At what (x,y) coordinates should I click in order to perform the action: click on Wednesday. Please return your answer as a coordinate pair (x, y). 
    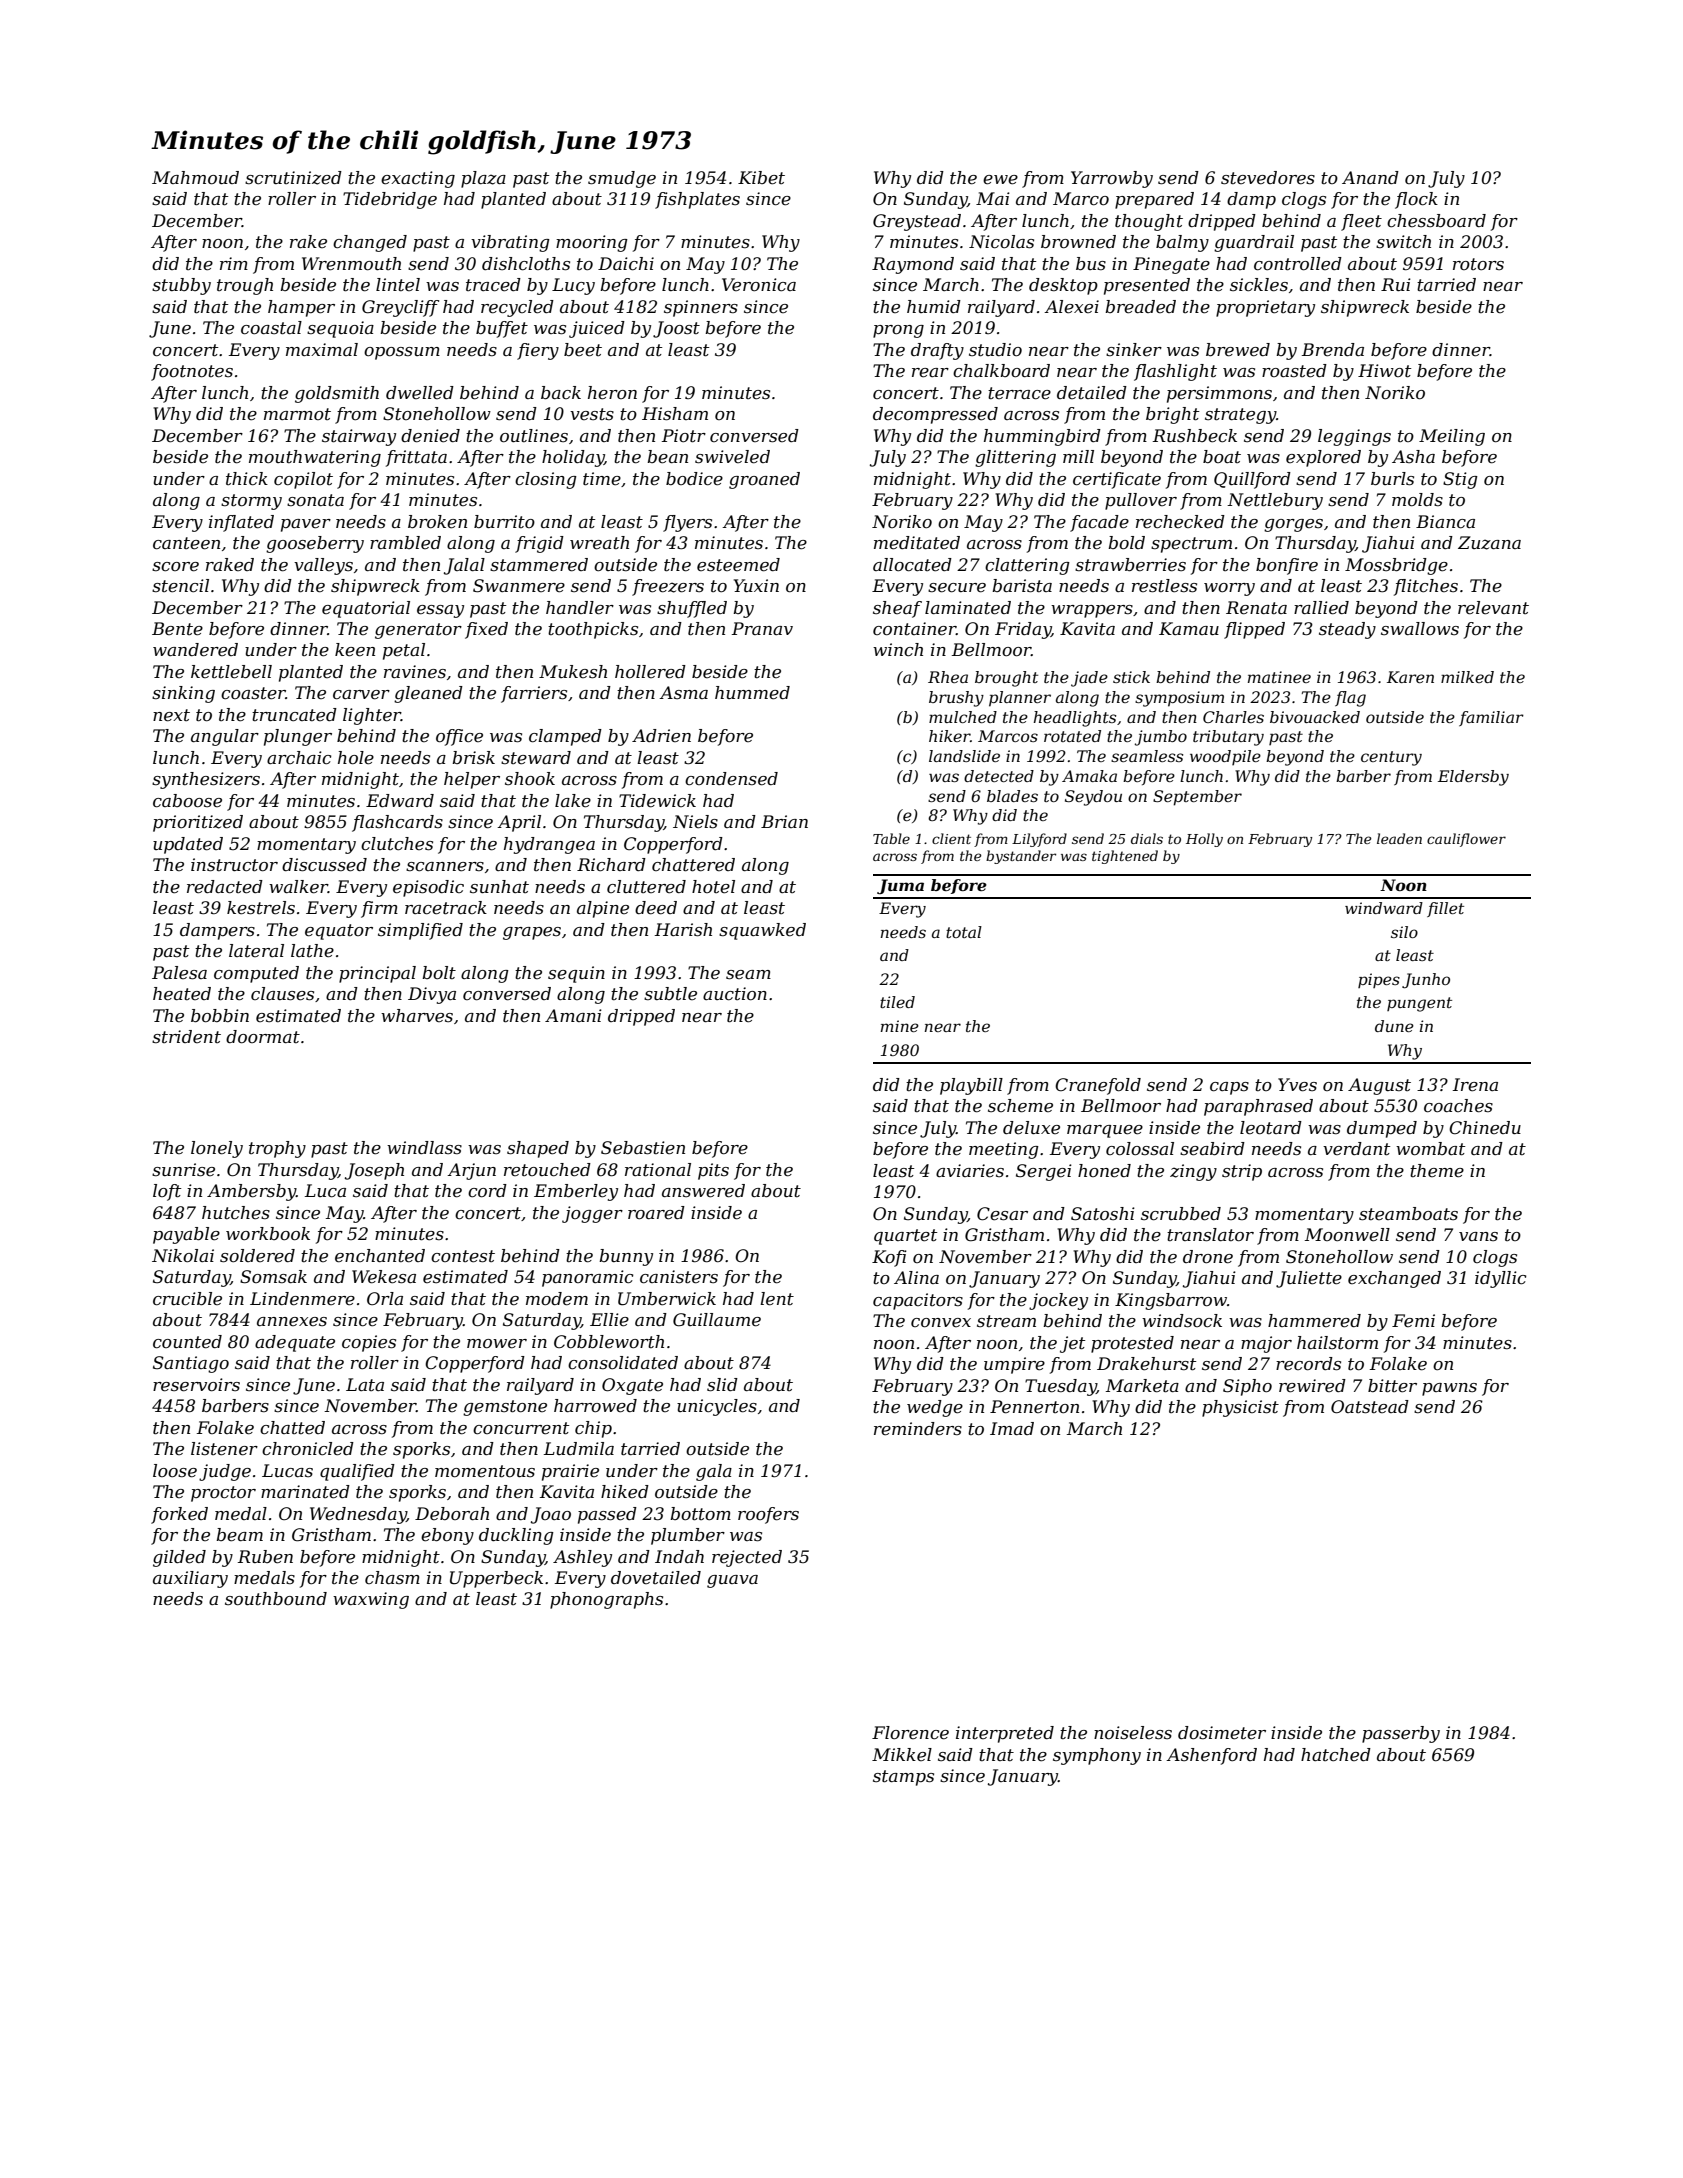
    Looking at the image, I should click on (358, 1515).
